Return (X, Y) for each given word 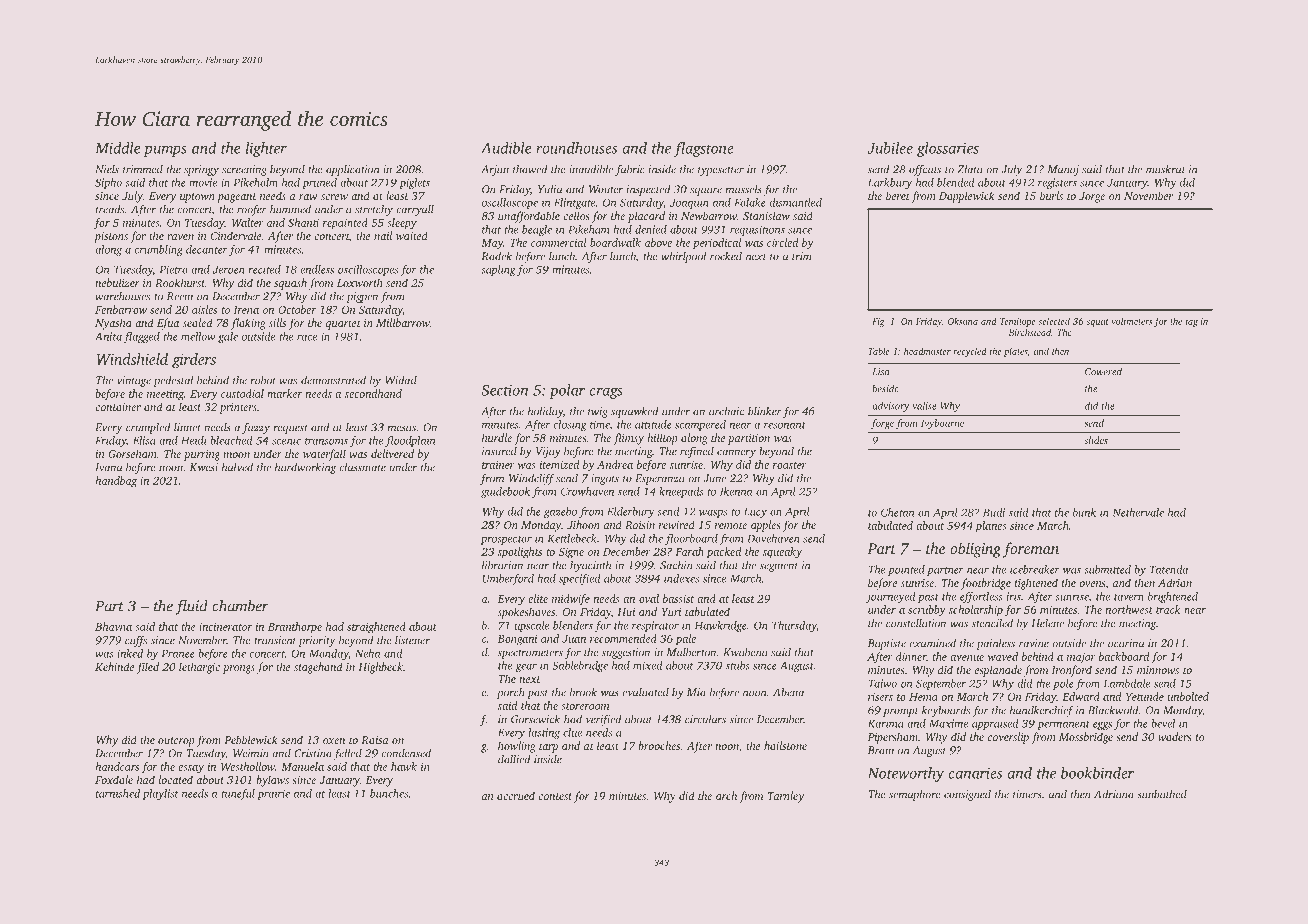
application (352, 170)
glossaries (948, 149)
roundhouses (576, 148)
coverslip (1008, 738)
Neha (367, 653)
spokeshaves (526, 613)
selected (1054, 321)
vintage (134, 381)
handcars (117, 766)
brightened (1173, 597)
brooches (659, 745)
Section (504, 390)
